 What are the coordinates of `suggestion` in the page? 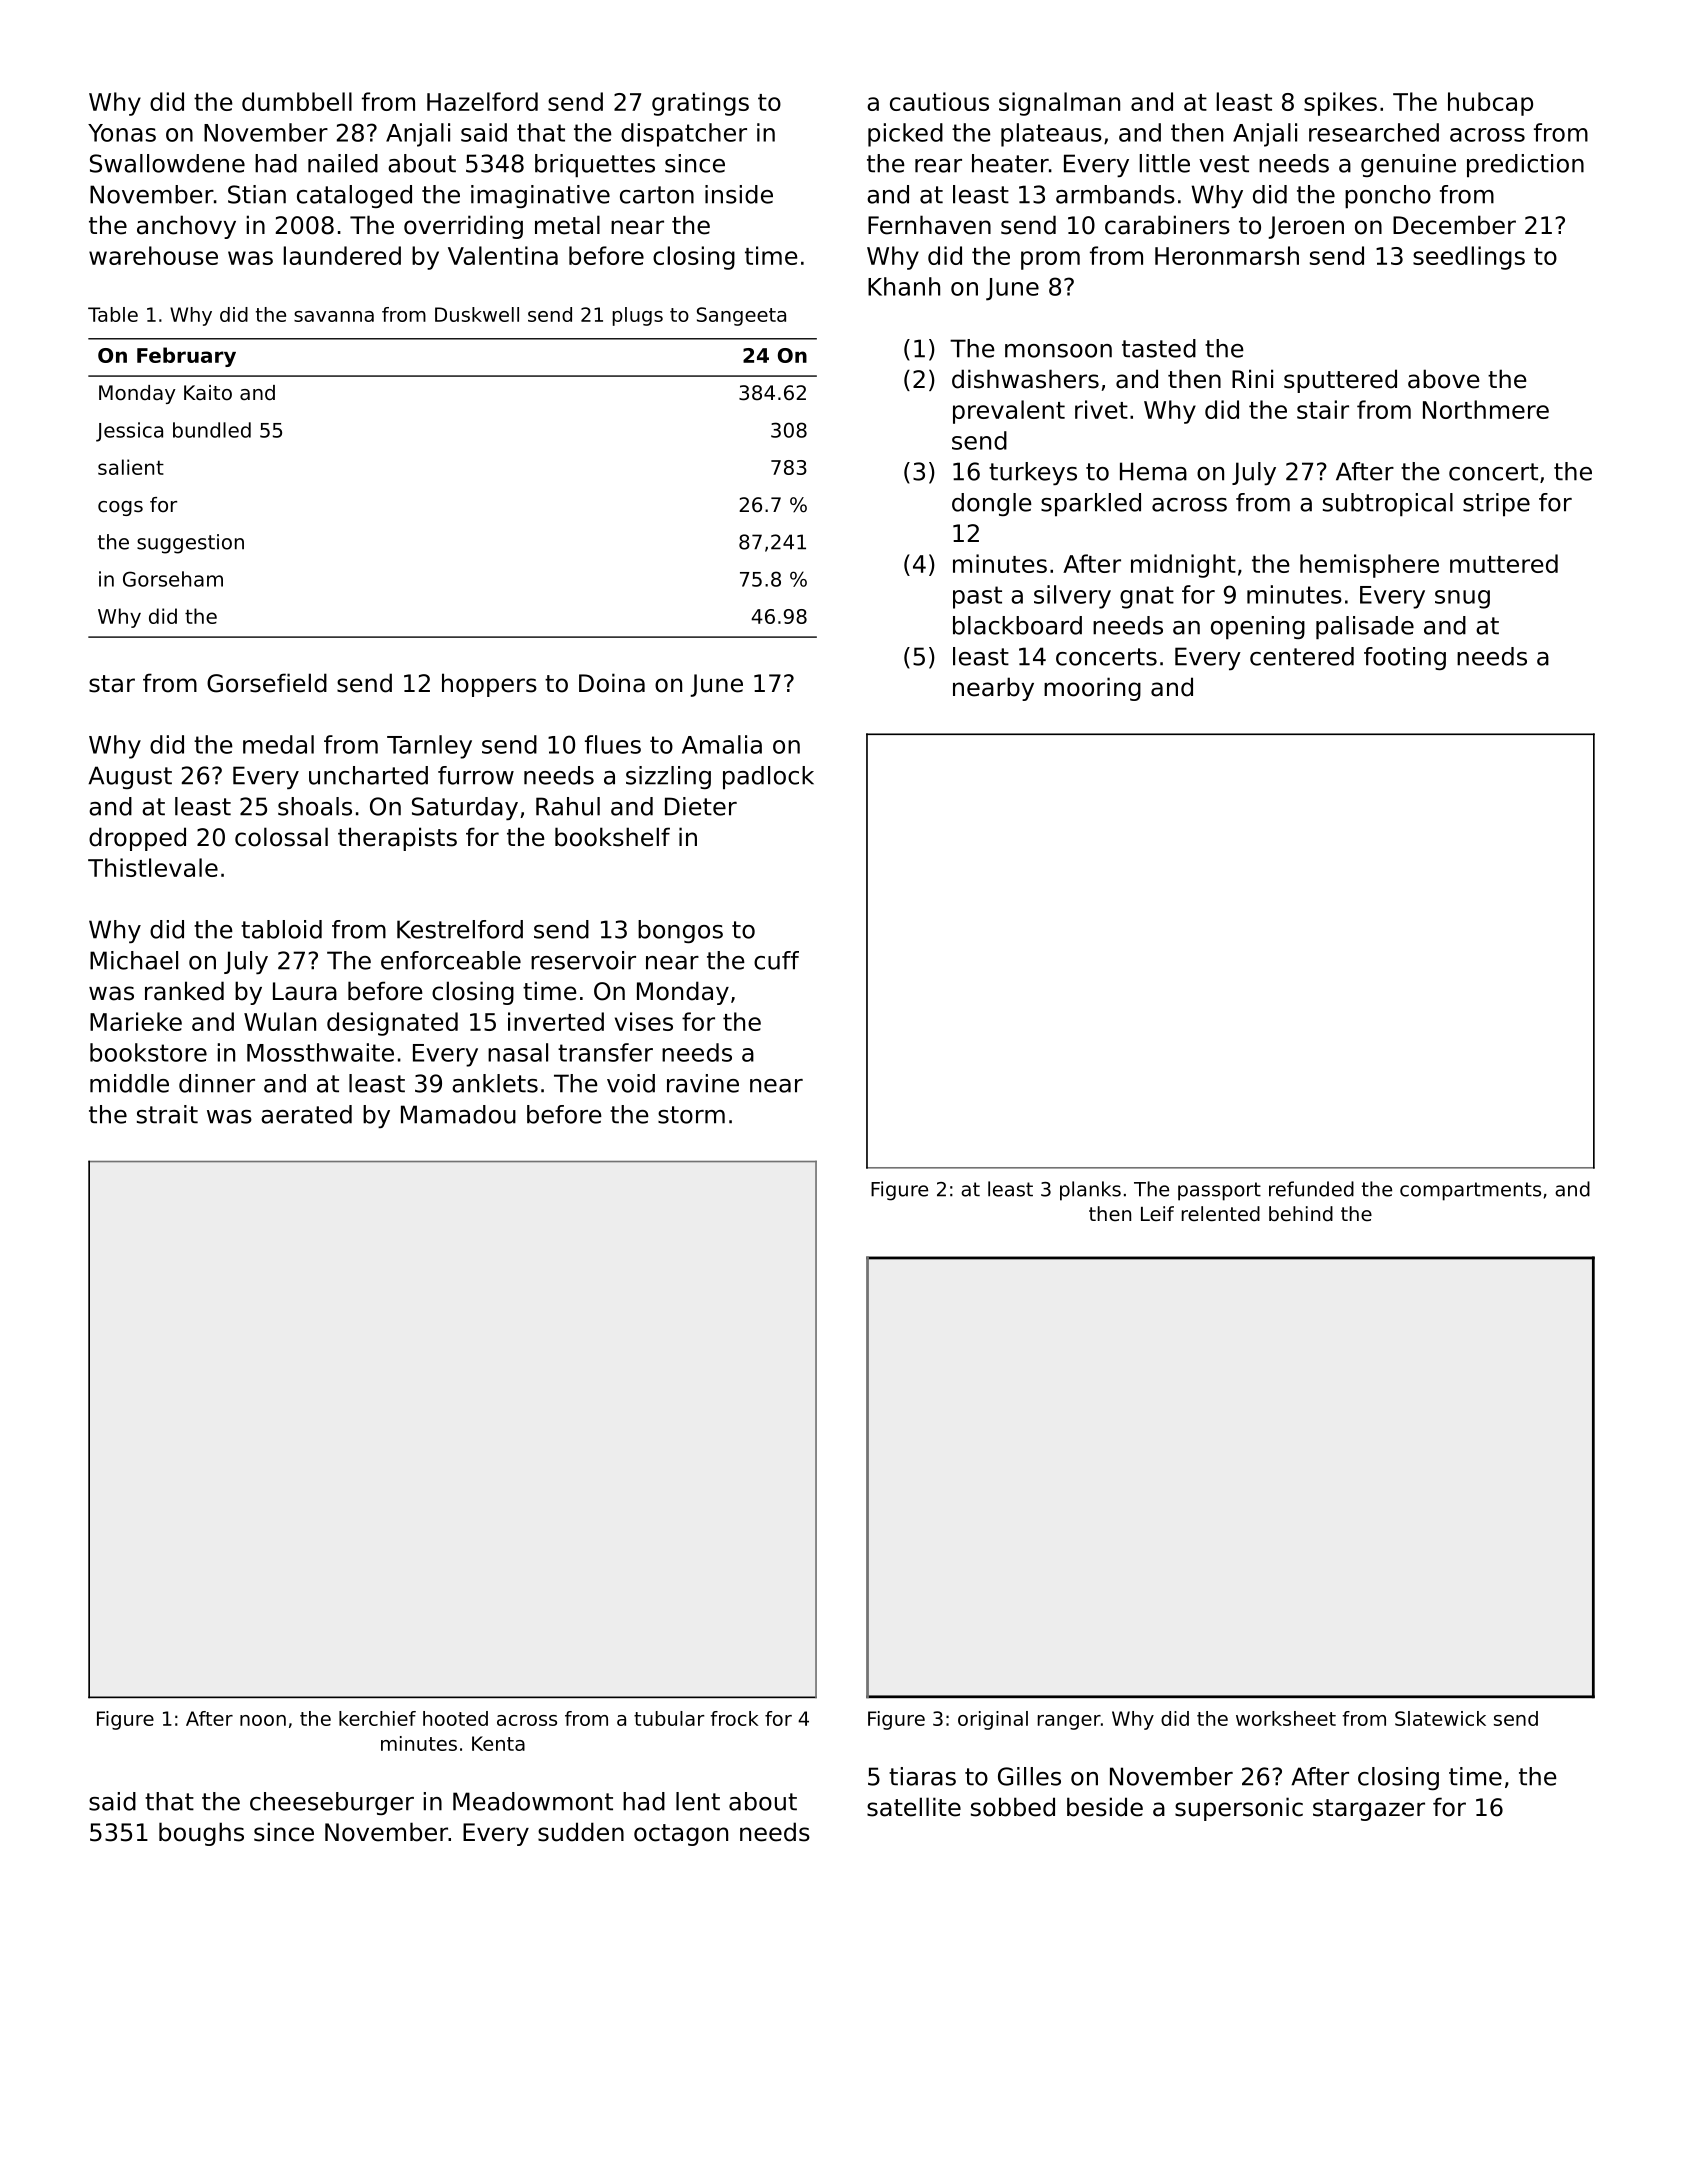 It's located at (190, 544).
